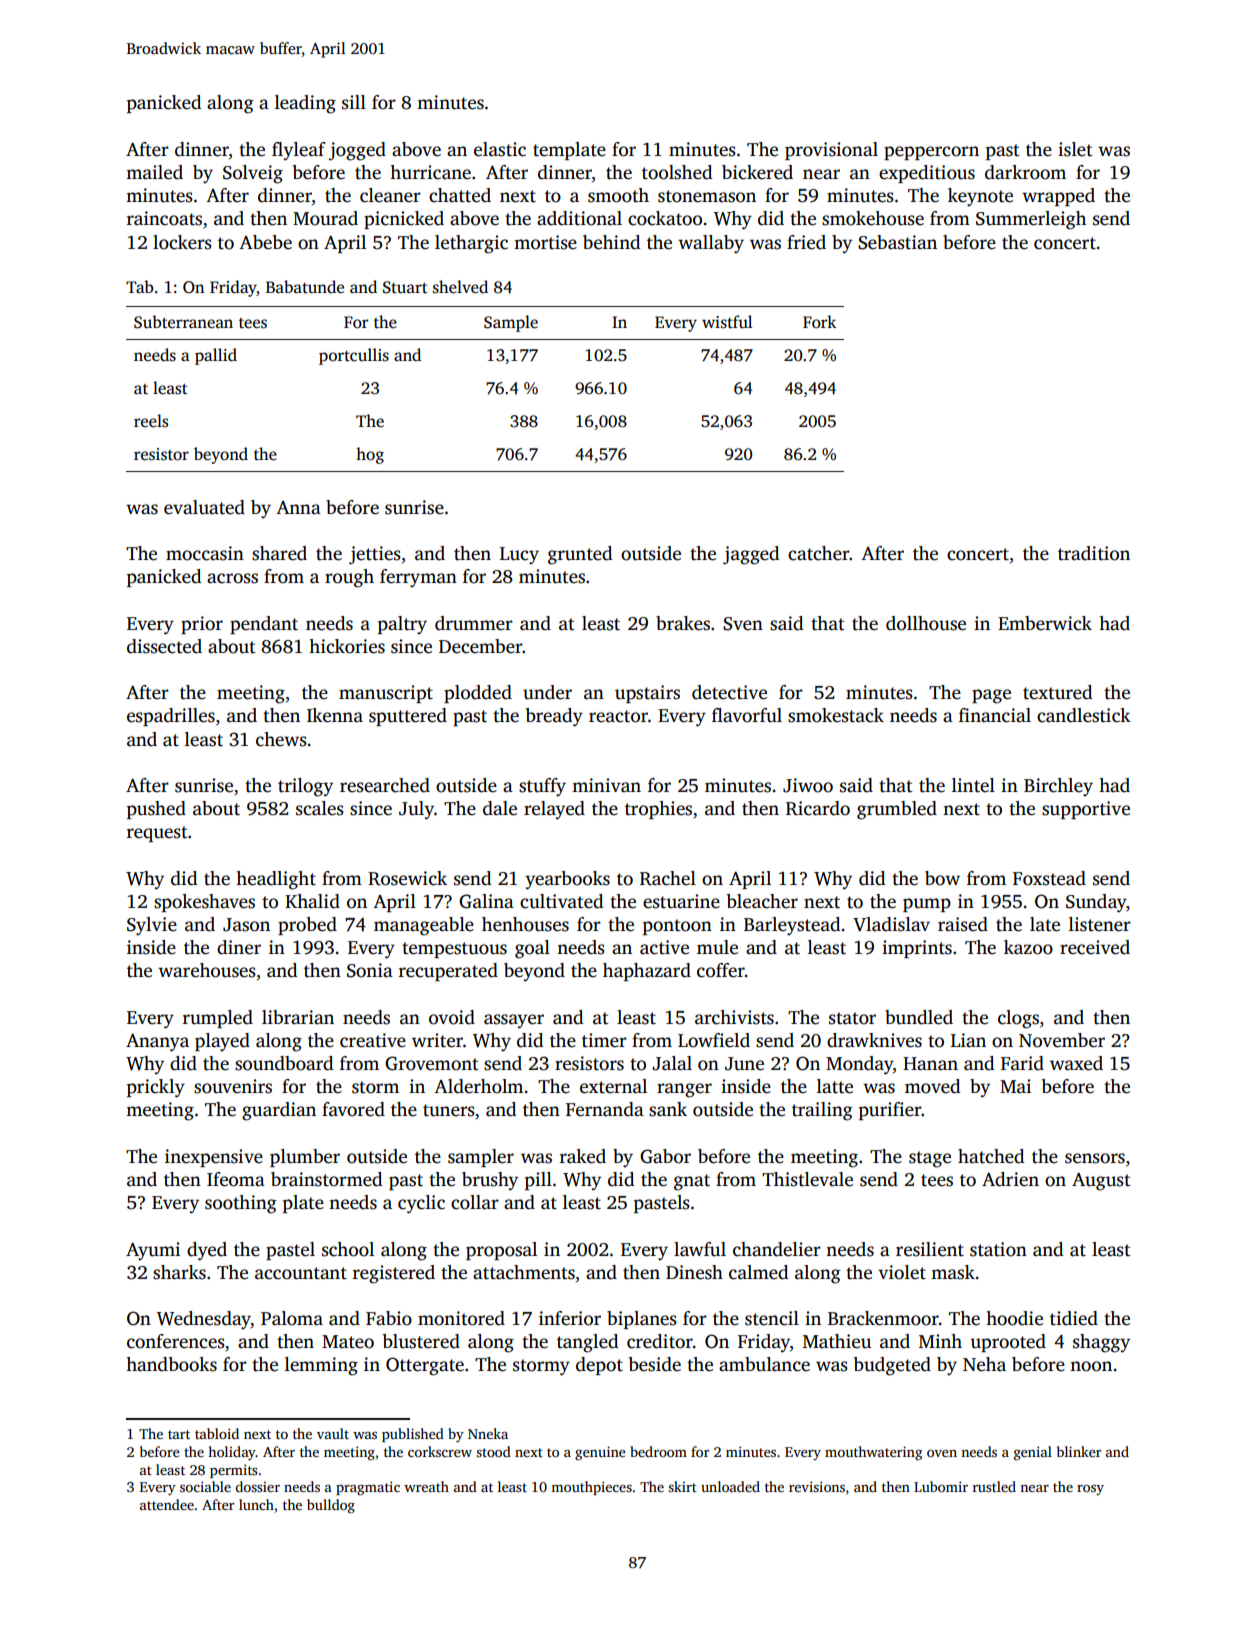 The height and width of the screenshot is (1627, 1257). Describe the element at coordinates (729, 692) in the screenshot. I see `detective` at that location.
